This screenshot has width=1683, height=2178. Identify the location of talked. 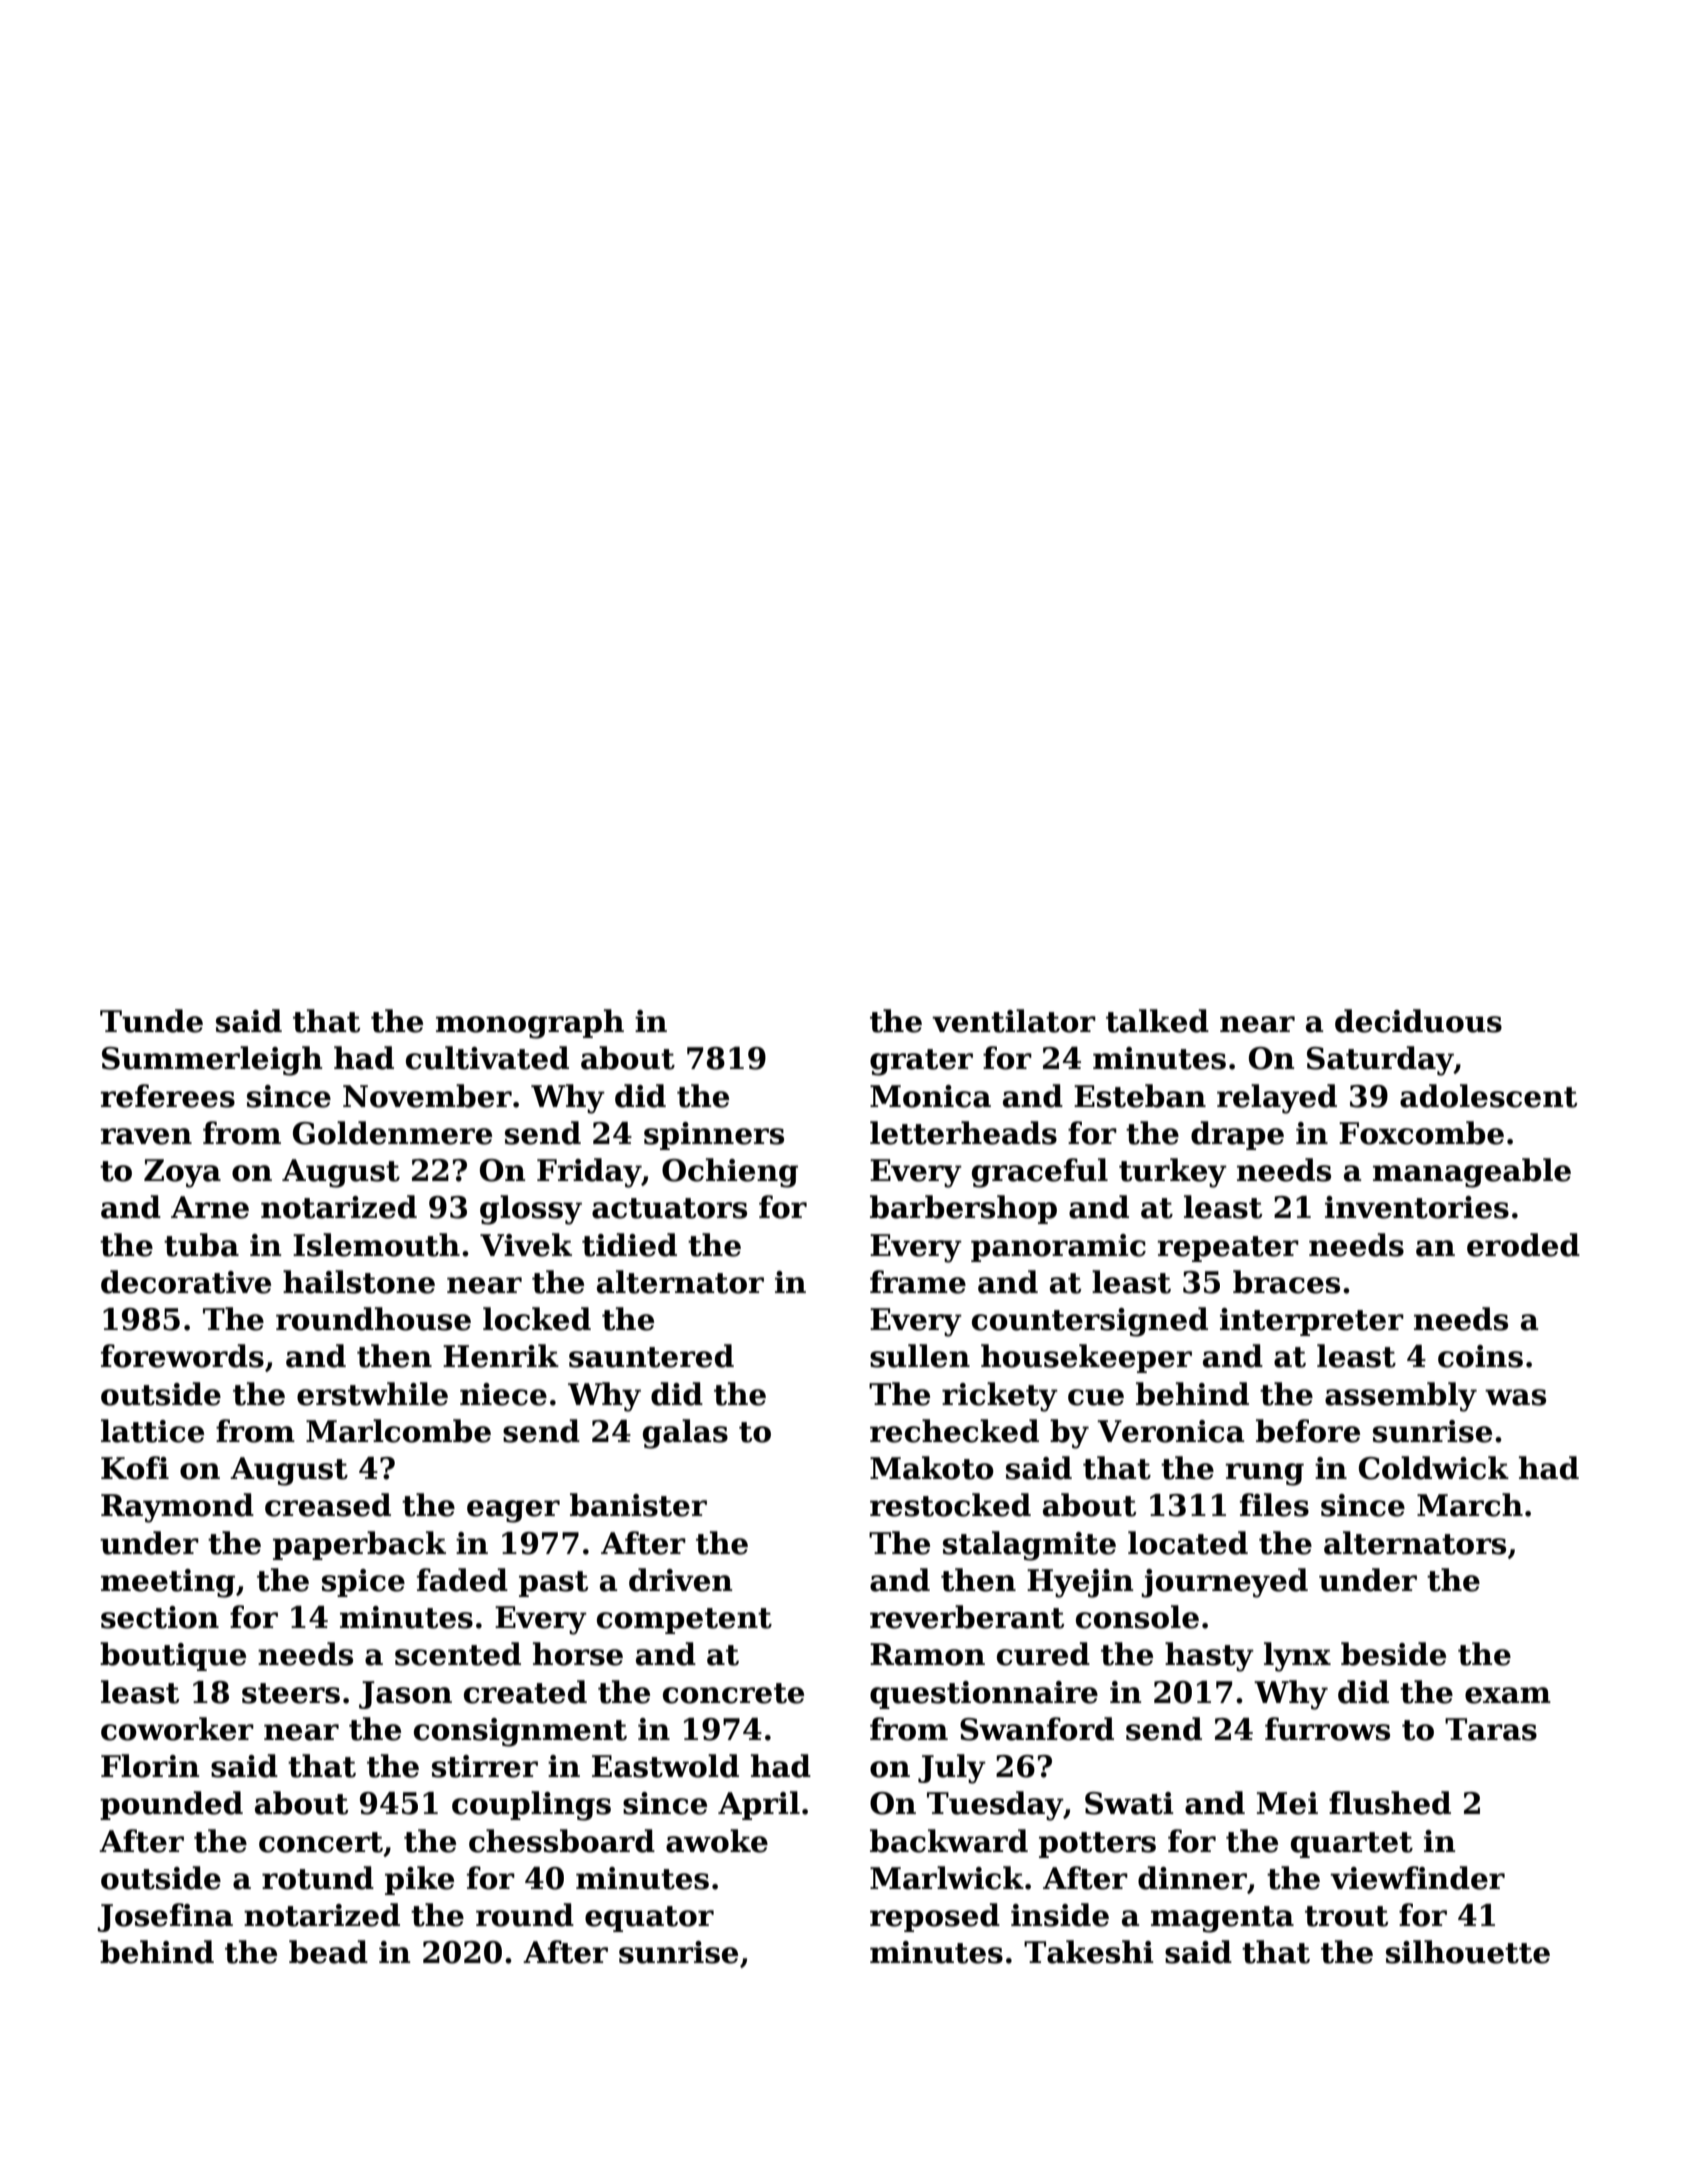
(1157, 1021).
